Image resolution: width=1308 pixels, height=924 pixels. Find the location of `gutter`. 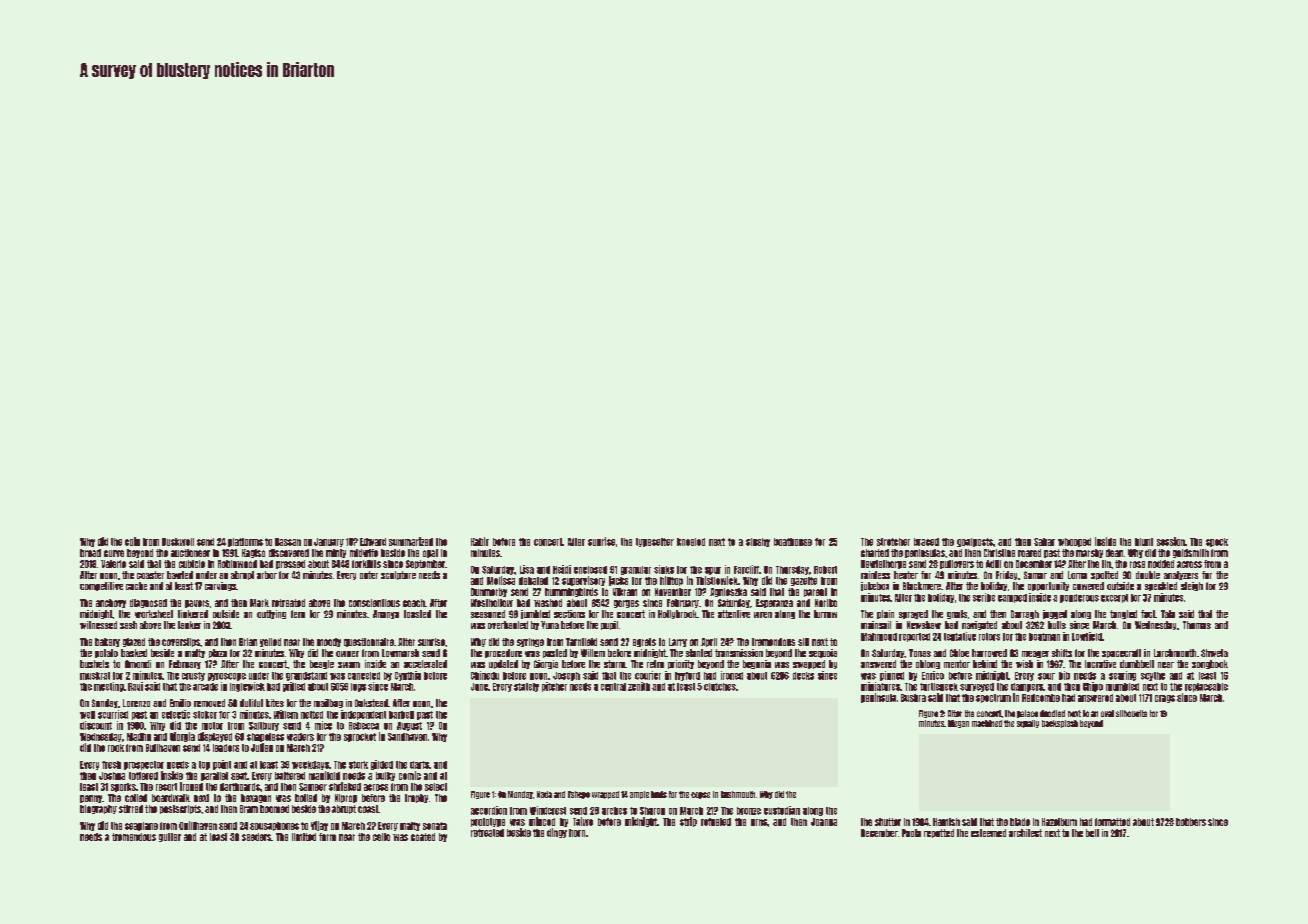

gutter is located at coordinates (170, 837).
